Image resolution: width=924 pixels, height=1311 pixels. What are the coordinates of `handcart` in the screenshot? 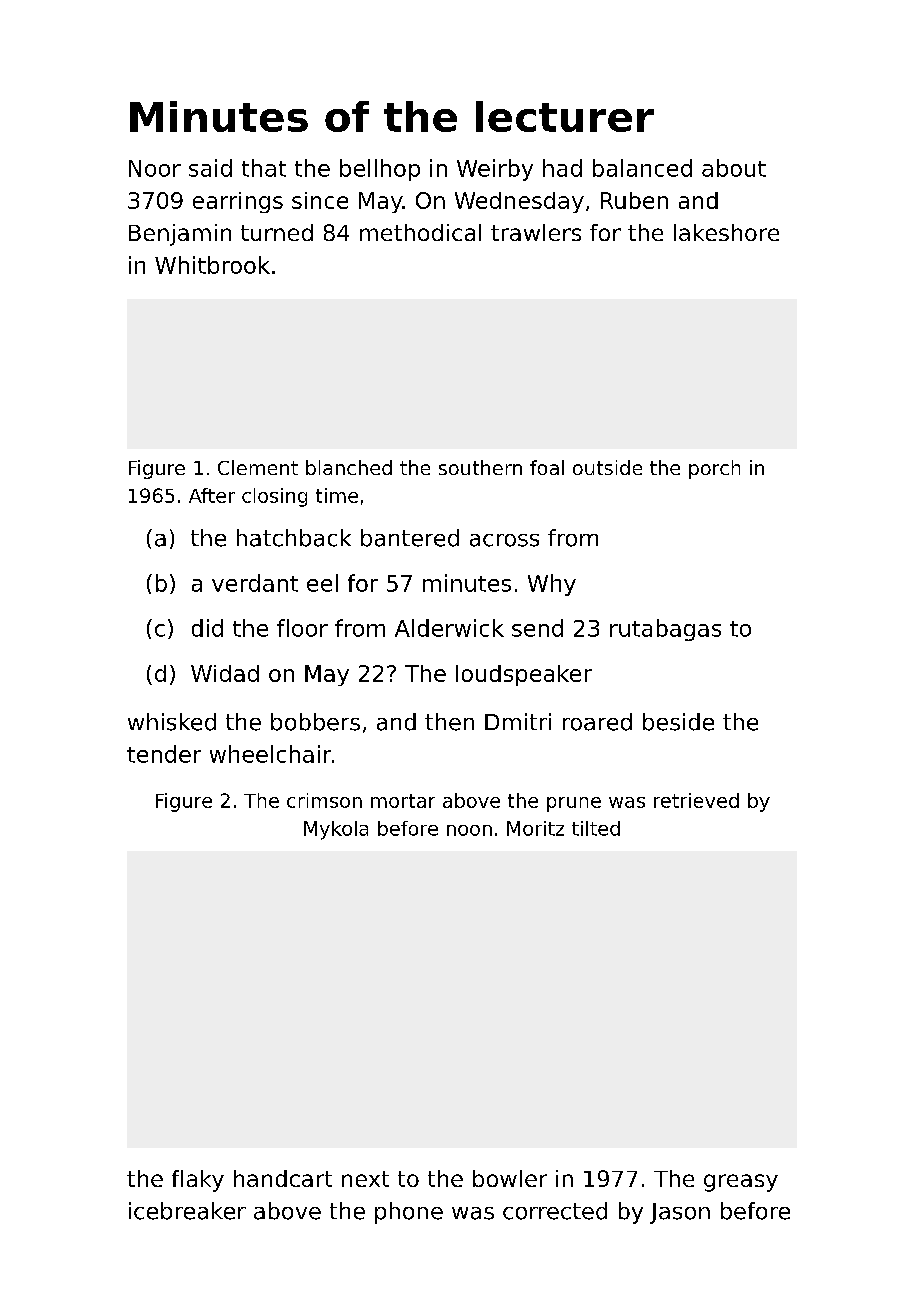 It's located at (283, 1178).
